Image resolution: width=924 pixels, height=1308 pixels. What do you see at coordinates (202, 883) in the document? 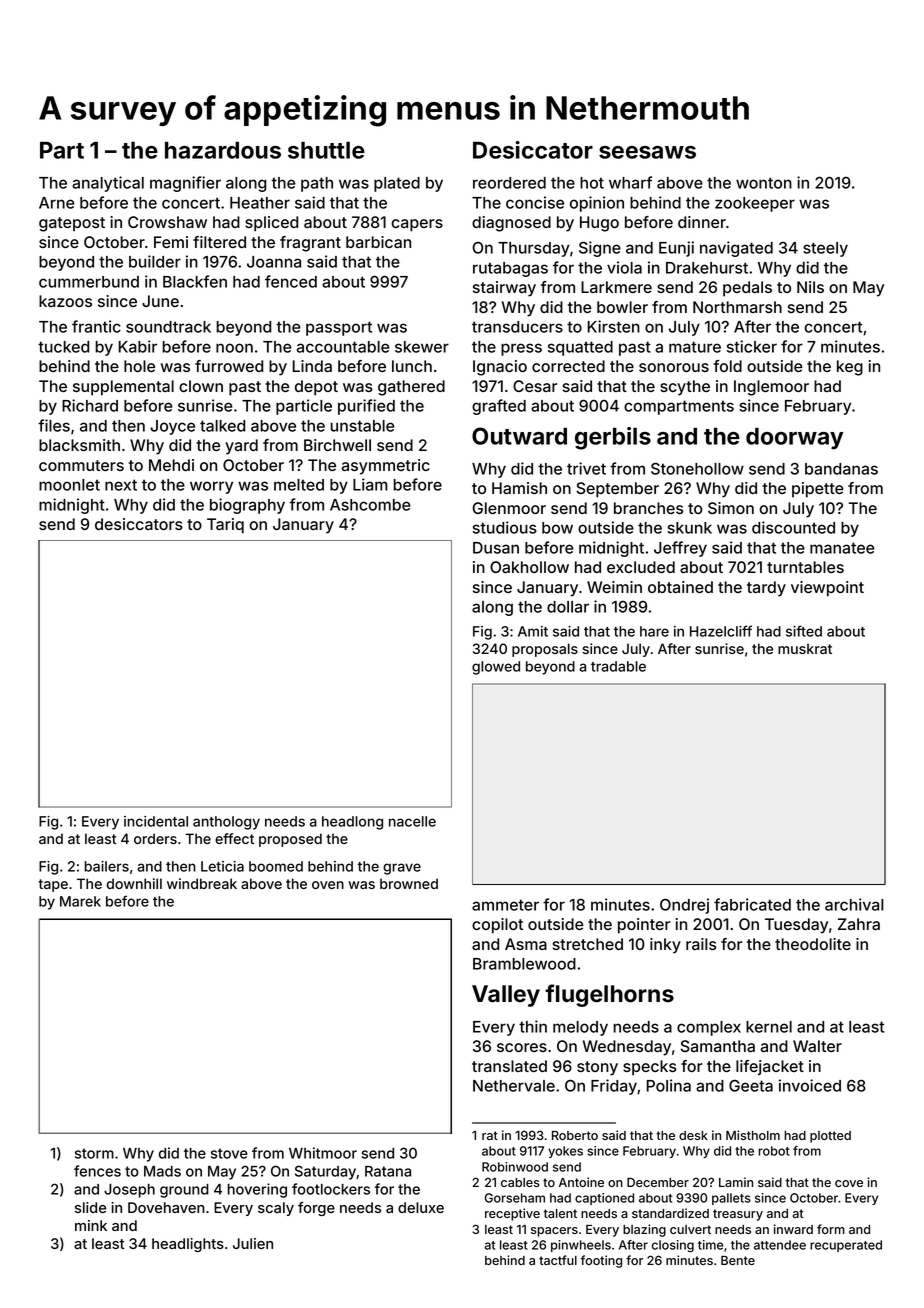
I see `windbreak` at bounding box center [202, 883].
